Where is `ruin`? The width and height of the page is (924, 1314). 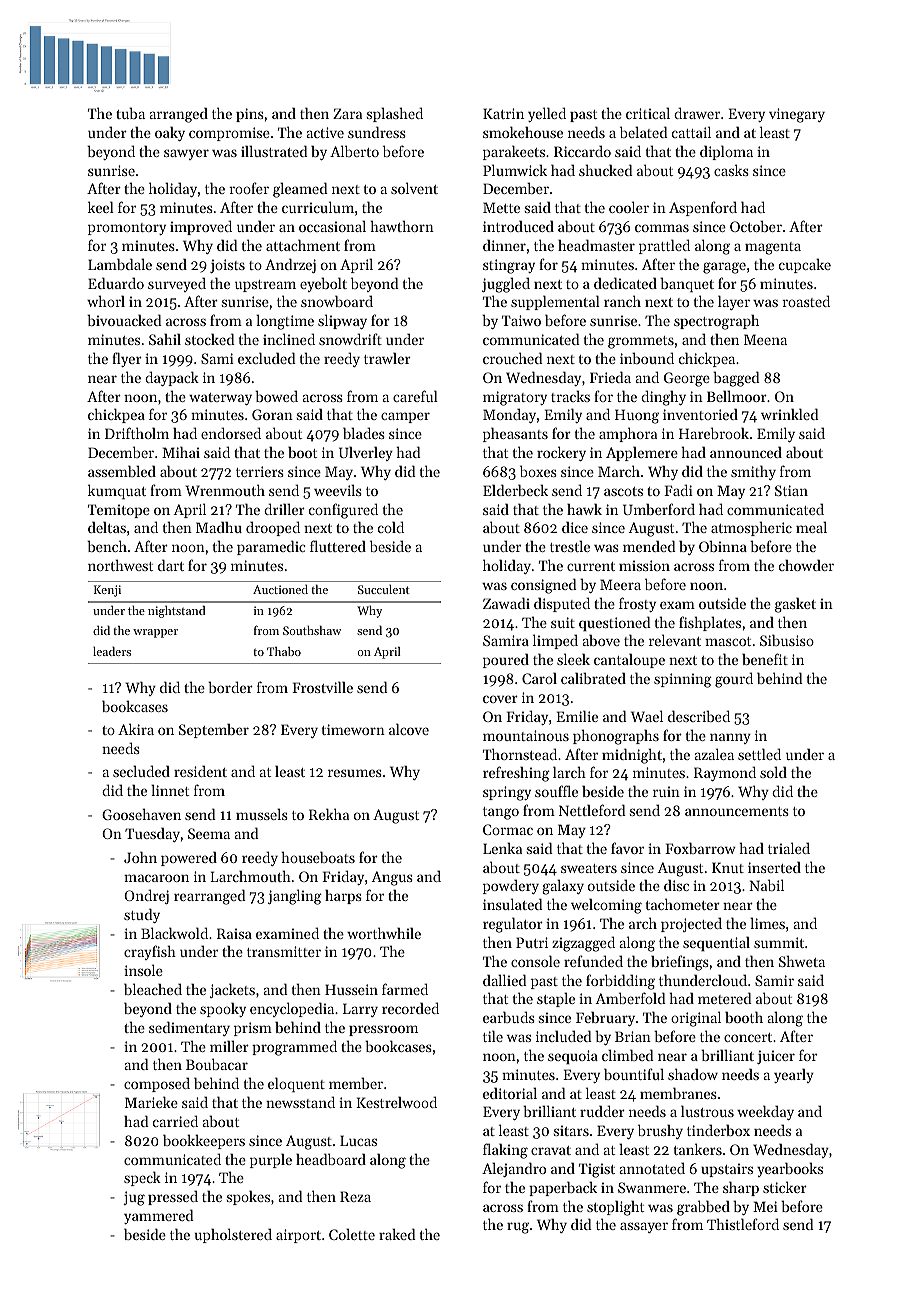
ruin is located at coordinates (666, 791).
